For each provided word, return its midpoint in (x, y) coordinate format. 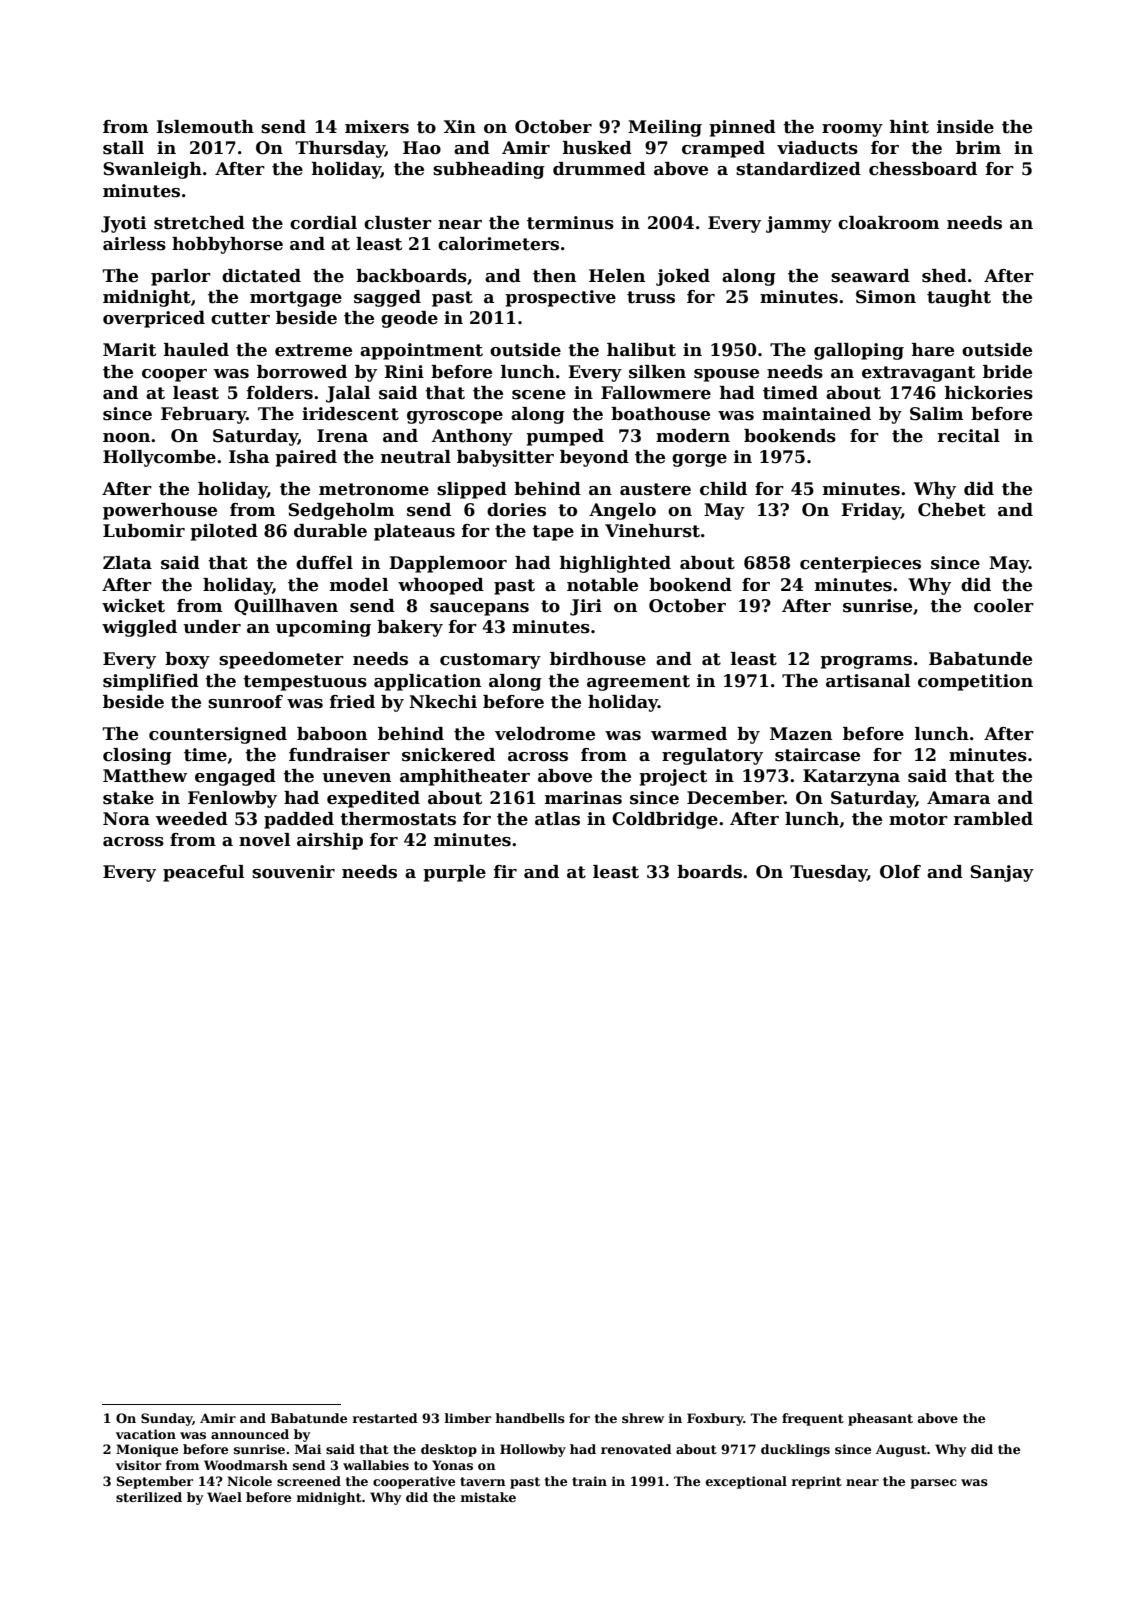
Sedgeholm (341, 511)
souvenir (293, 872)
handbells (530, 1418)
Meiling (665, 128)
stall (123, 148)
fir (505, 871)
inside (965, 127)
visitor (139, 1465)
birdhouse (598, 659)
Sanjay (1002, 873)
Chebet (952, 510)
